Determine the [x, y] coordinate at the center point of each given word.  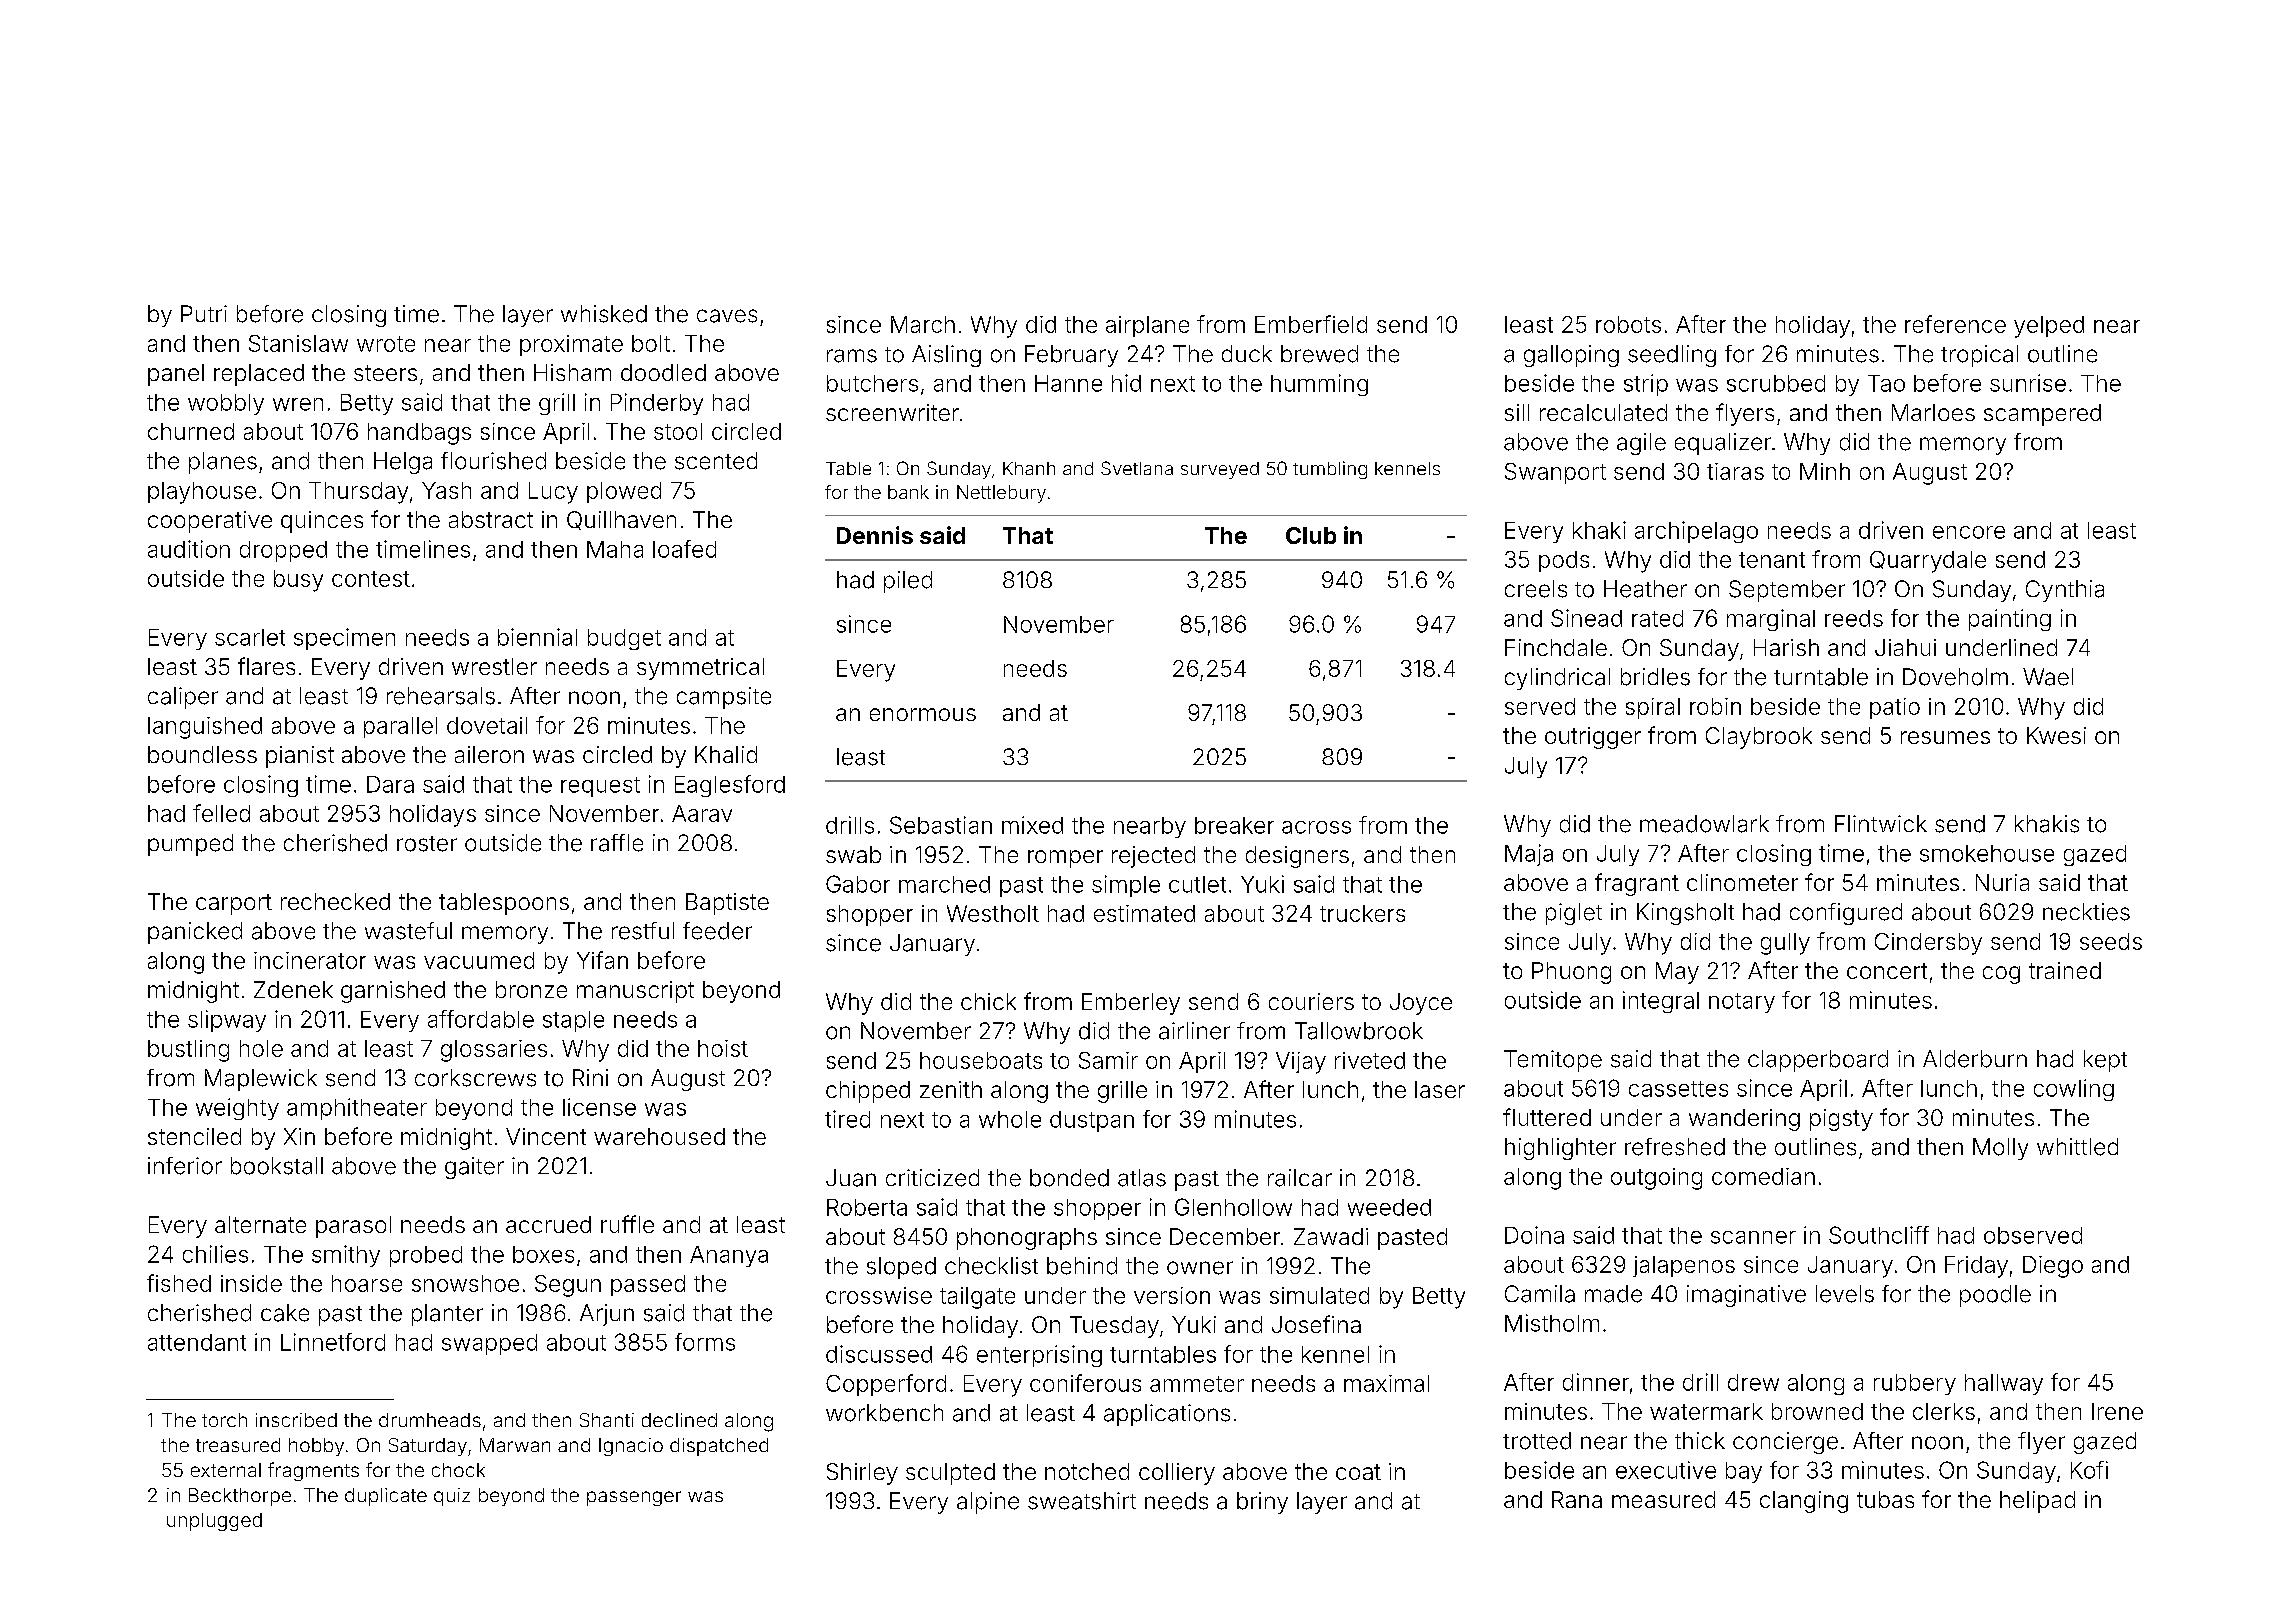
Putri [204, 313]
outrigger [1593, 738]
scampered [2042, 415]
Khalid [726, 754]
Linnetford [333, 1342]
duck [1247, 353]
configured [1846, 914]
